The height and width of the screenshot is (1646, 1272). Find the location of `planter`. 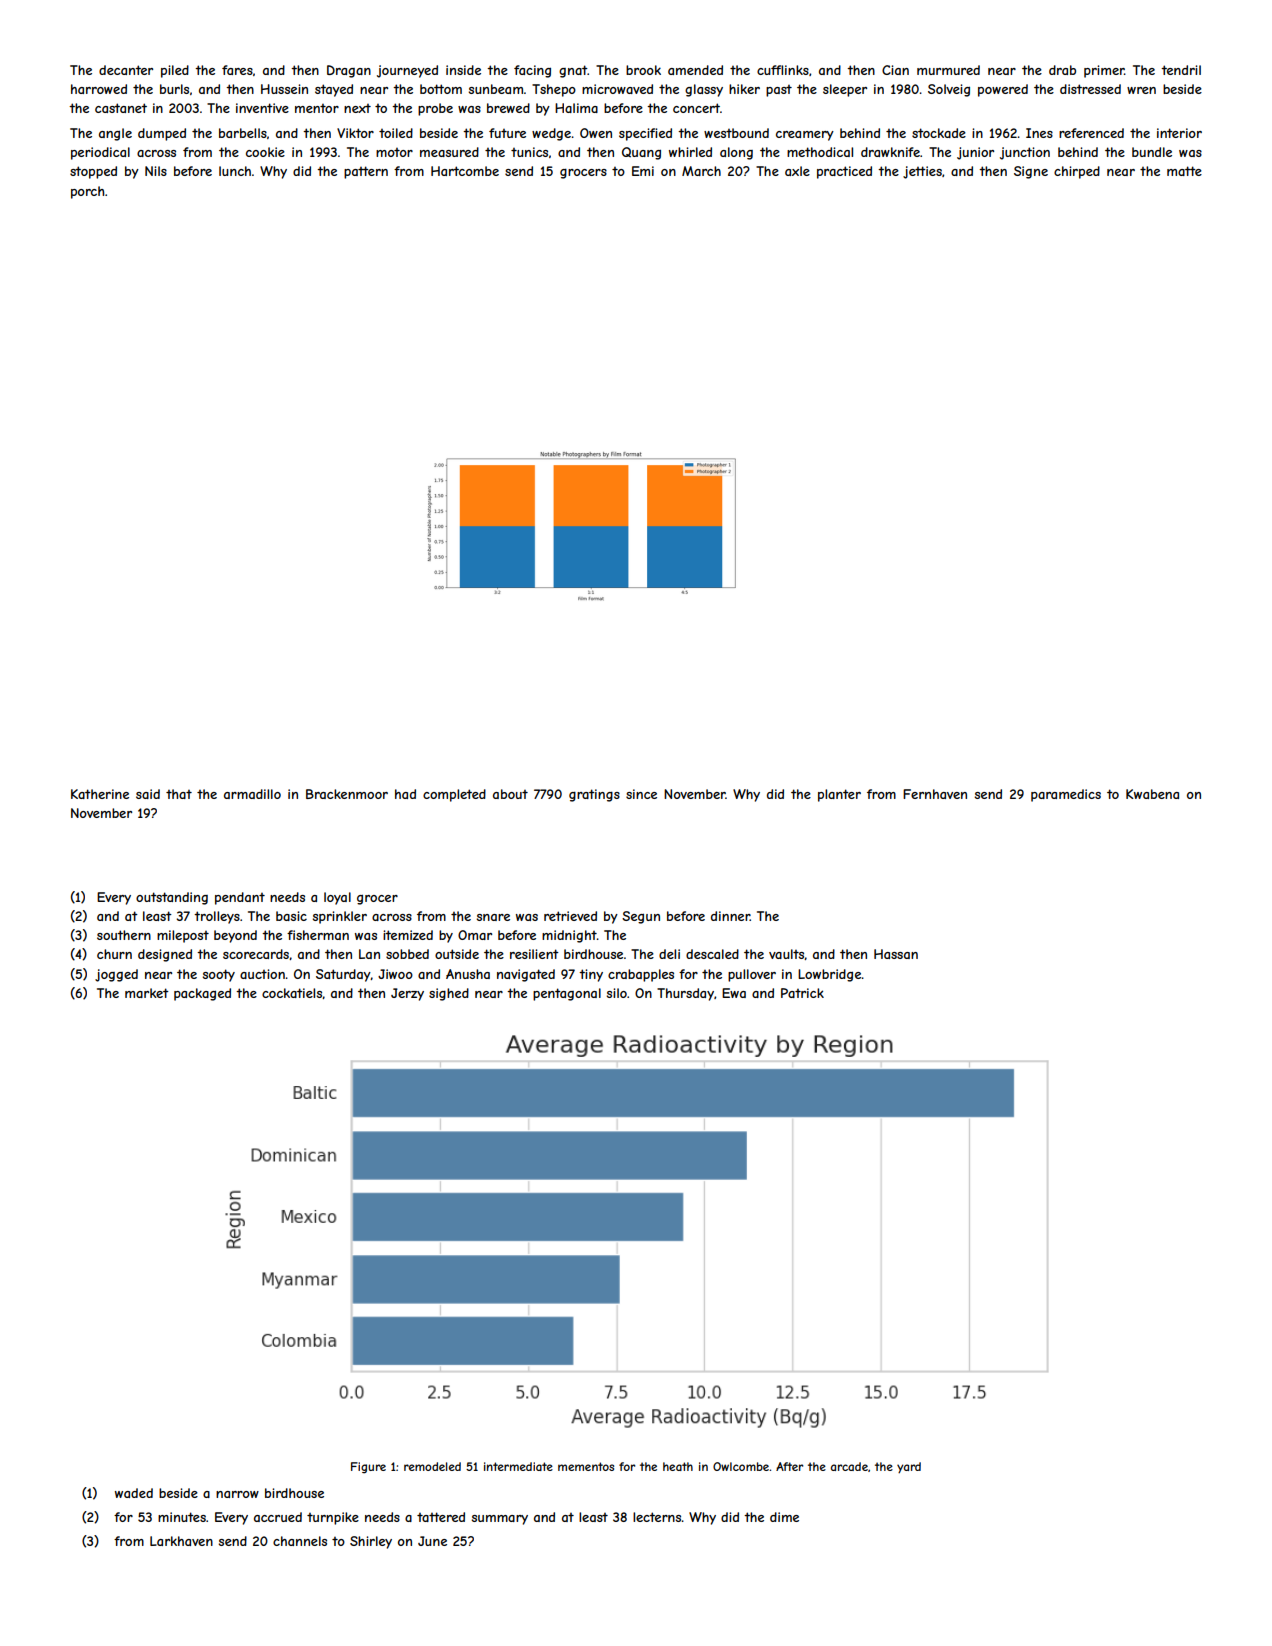

planter is located at coordinates (839, 795).
